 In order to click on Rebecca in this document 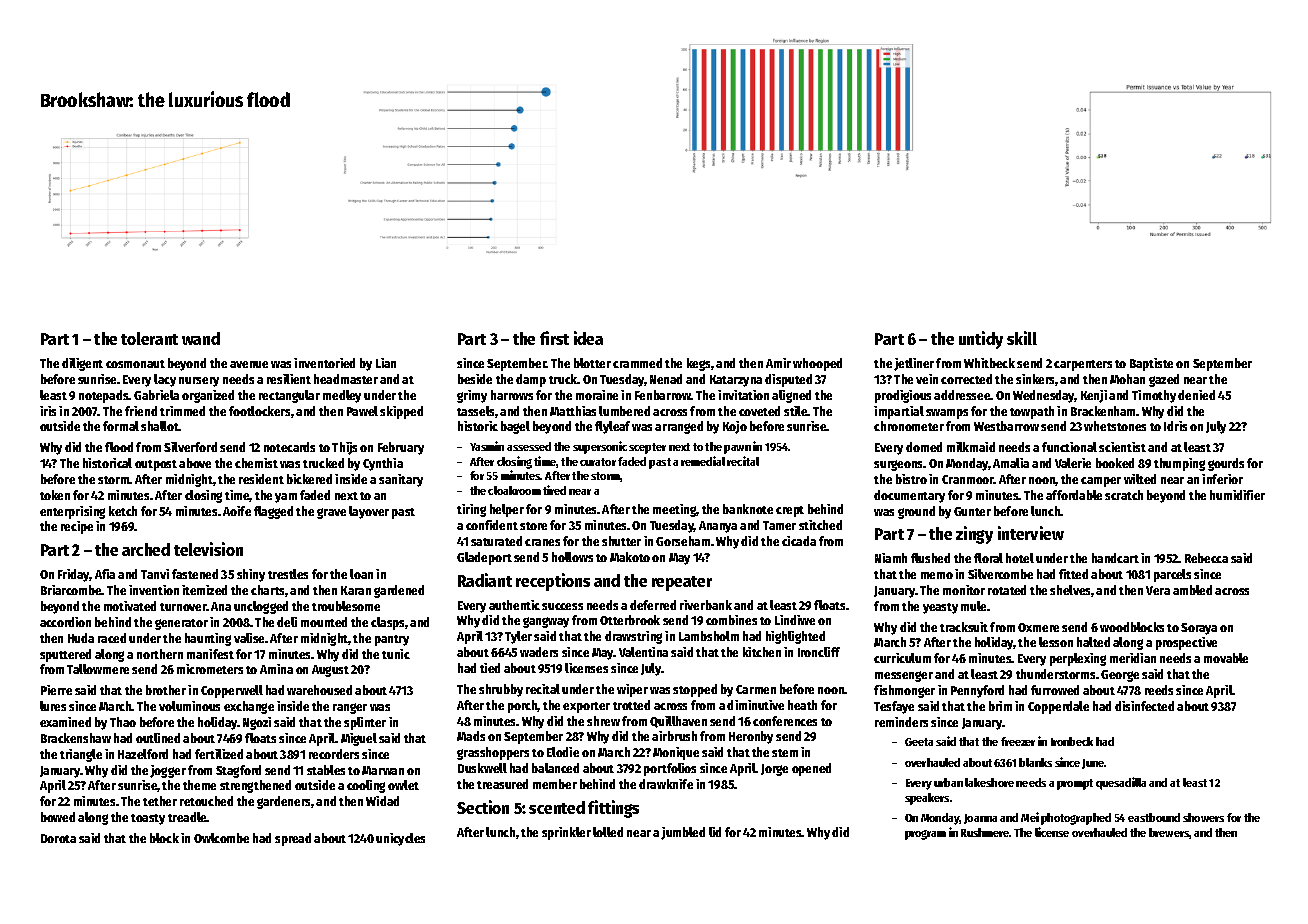, I will do `click(1206, 558)`.
